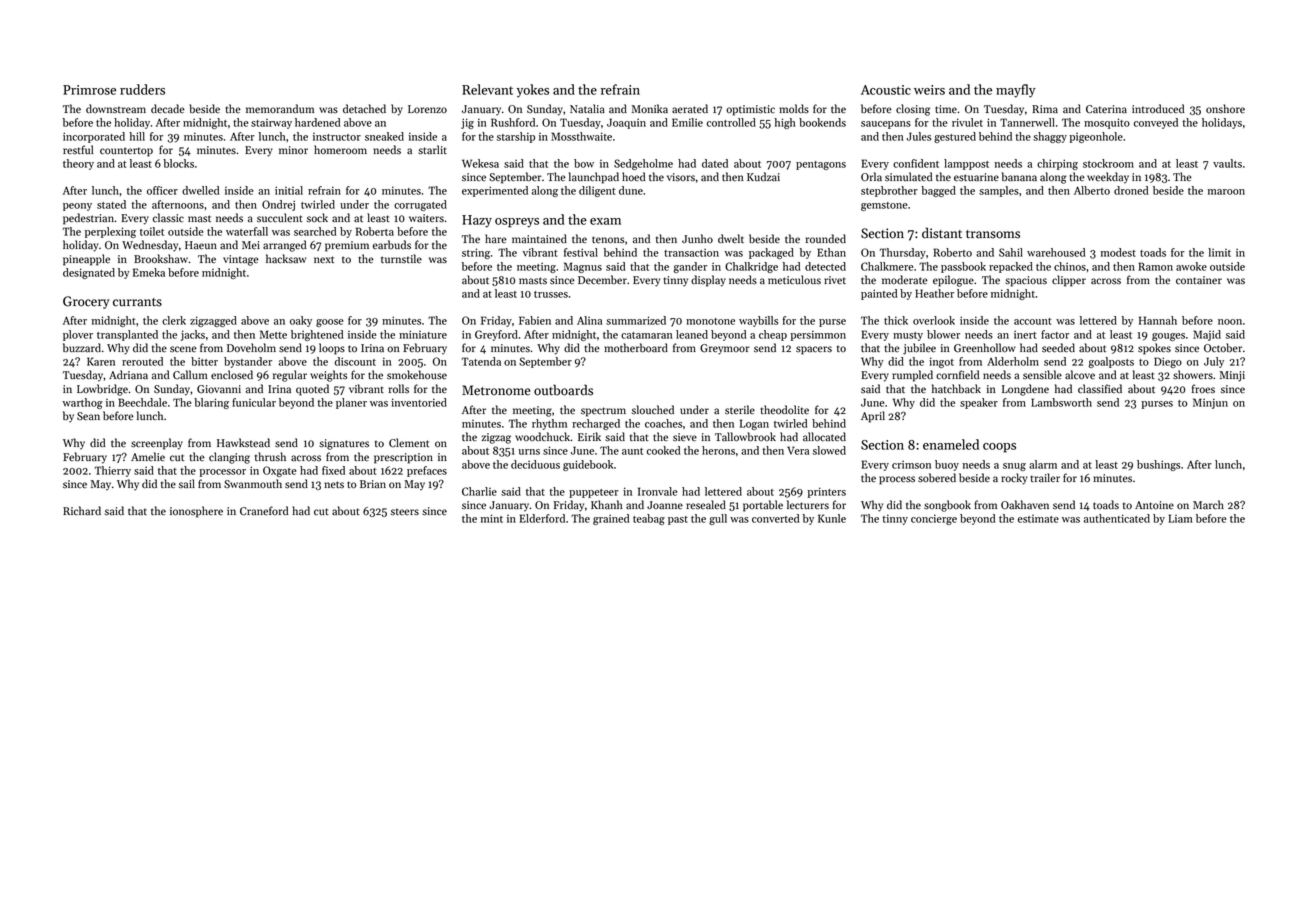 The height and width of the page is (924, 1308). What do you see at coordinates (334, 485) in the page?
I see `nets` at bounding box center [334, 485].
